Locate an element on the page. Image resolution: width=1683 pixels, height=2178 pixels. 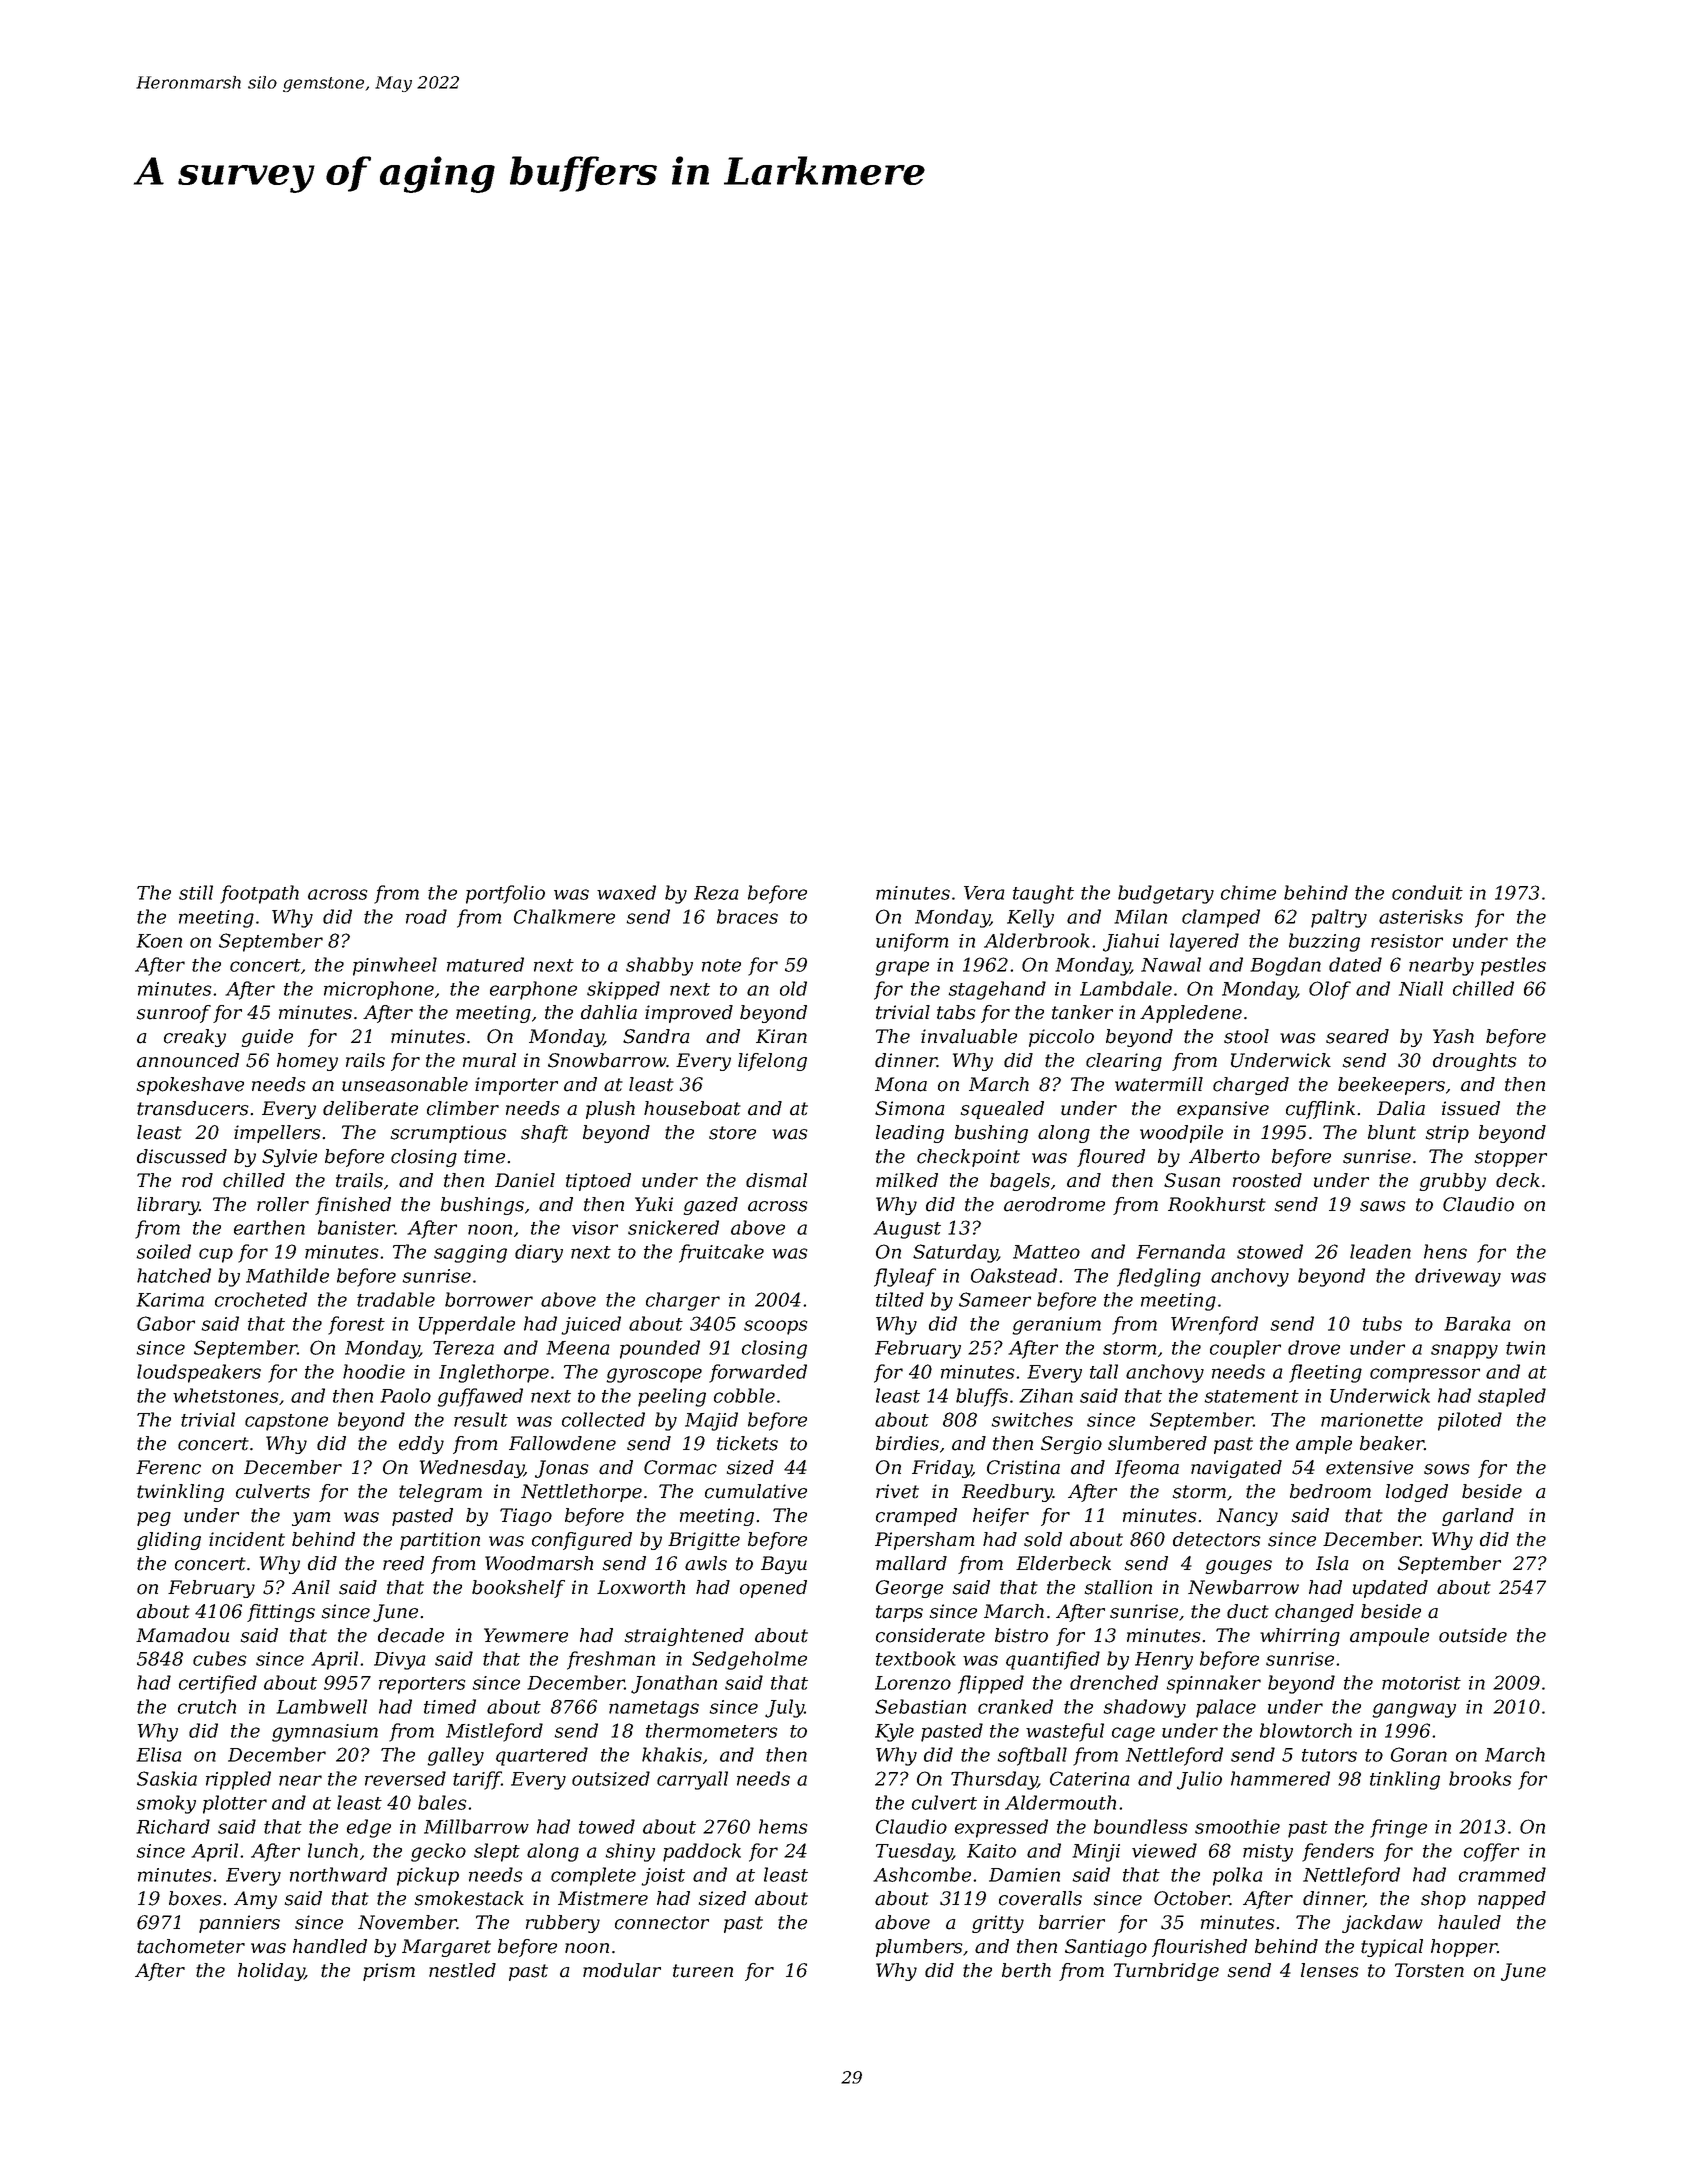
stagehand is located at coordinates (997, 990).
